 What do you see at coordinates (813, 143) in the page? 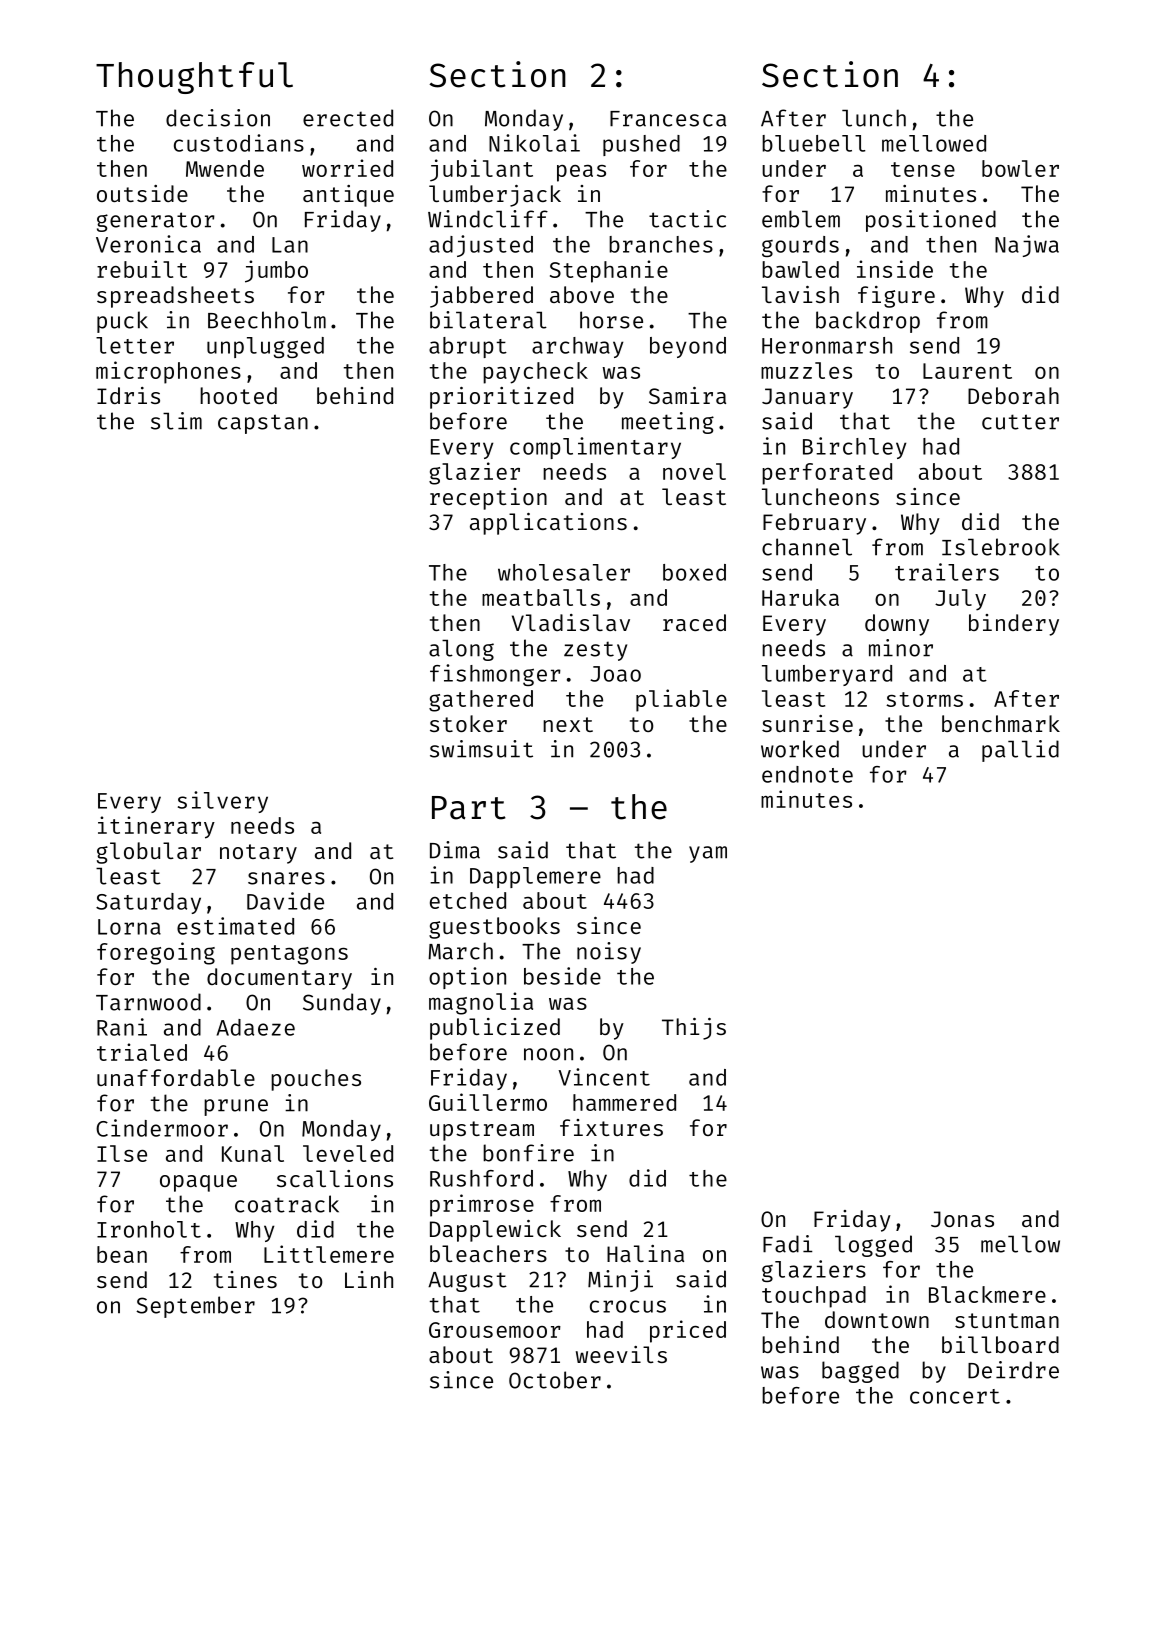
I see `bluebell` at bounding box center [813, 143].
